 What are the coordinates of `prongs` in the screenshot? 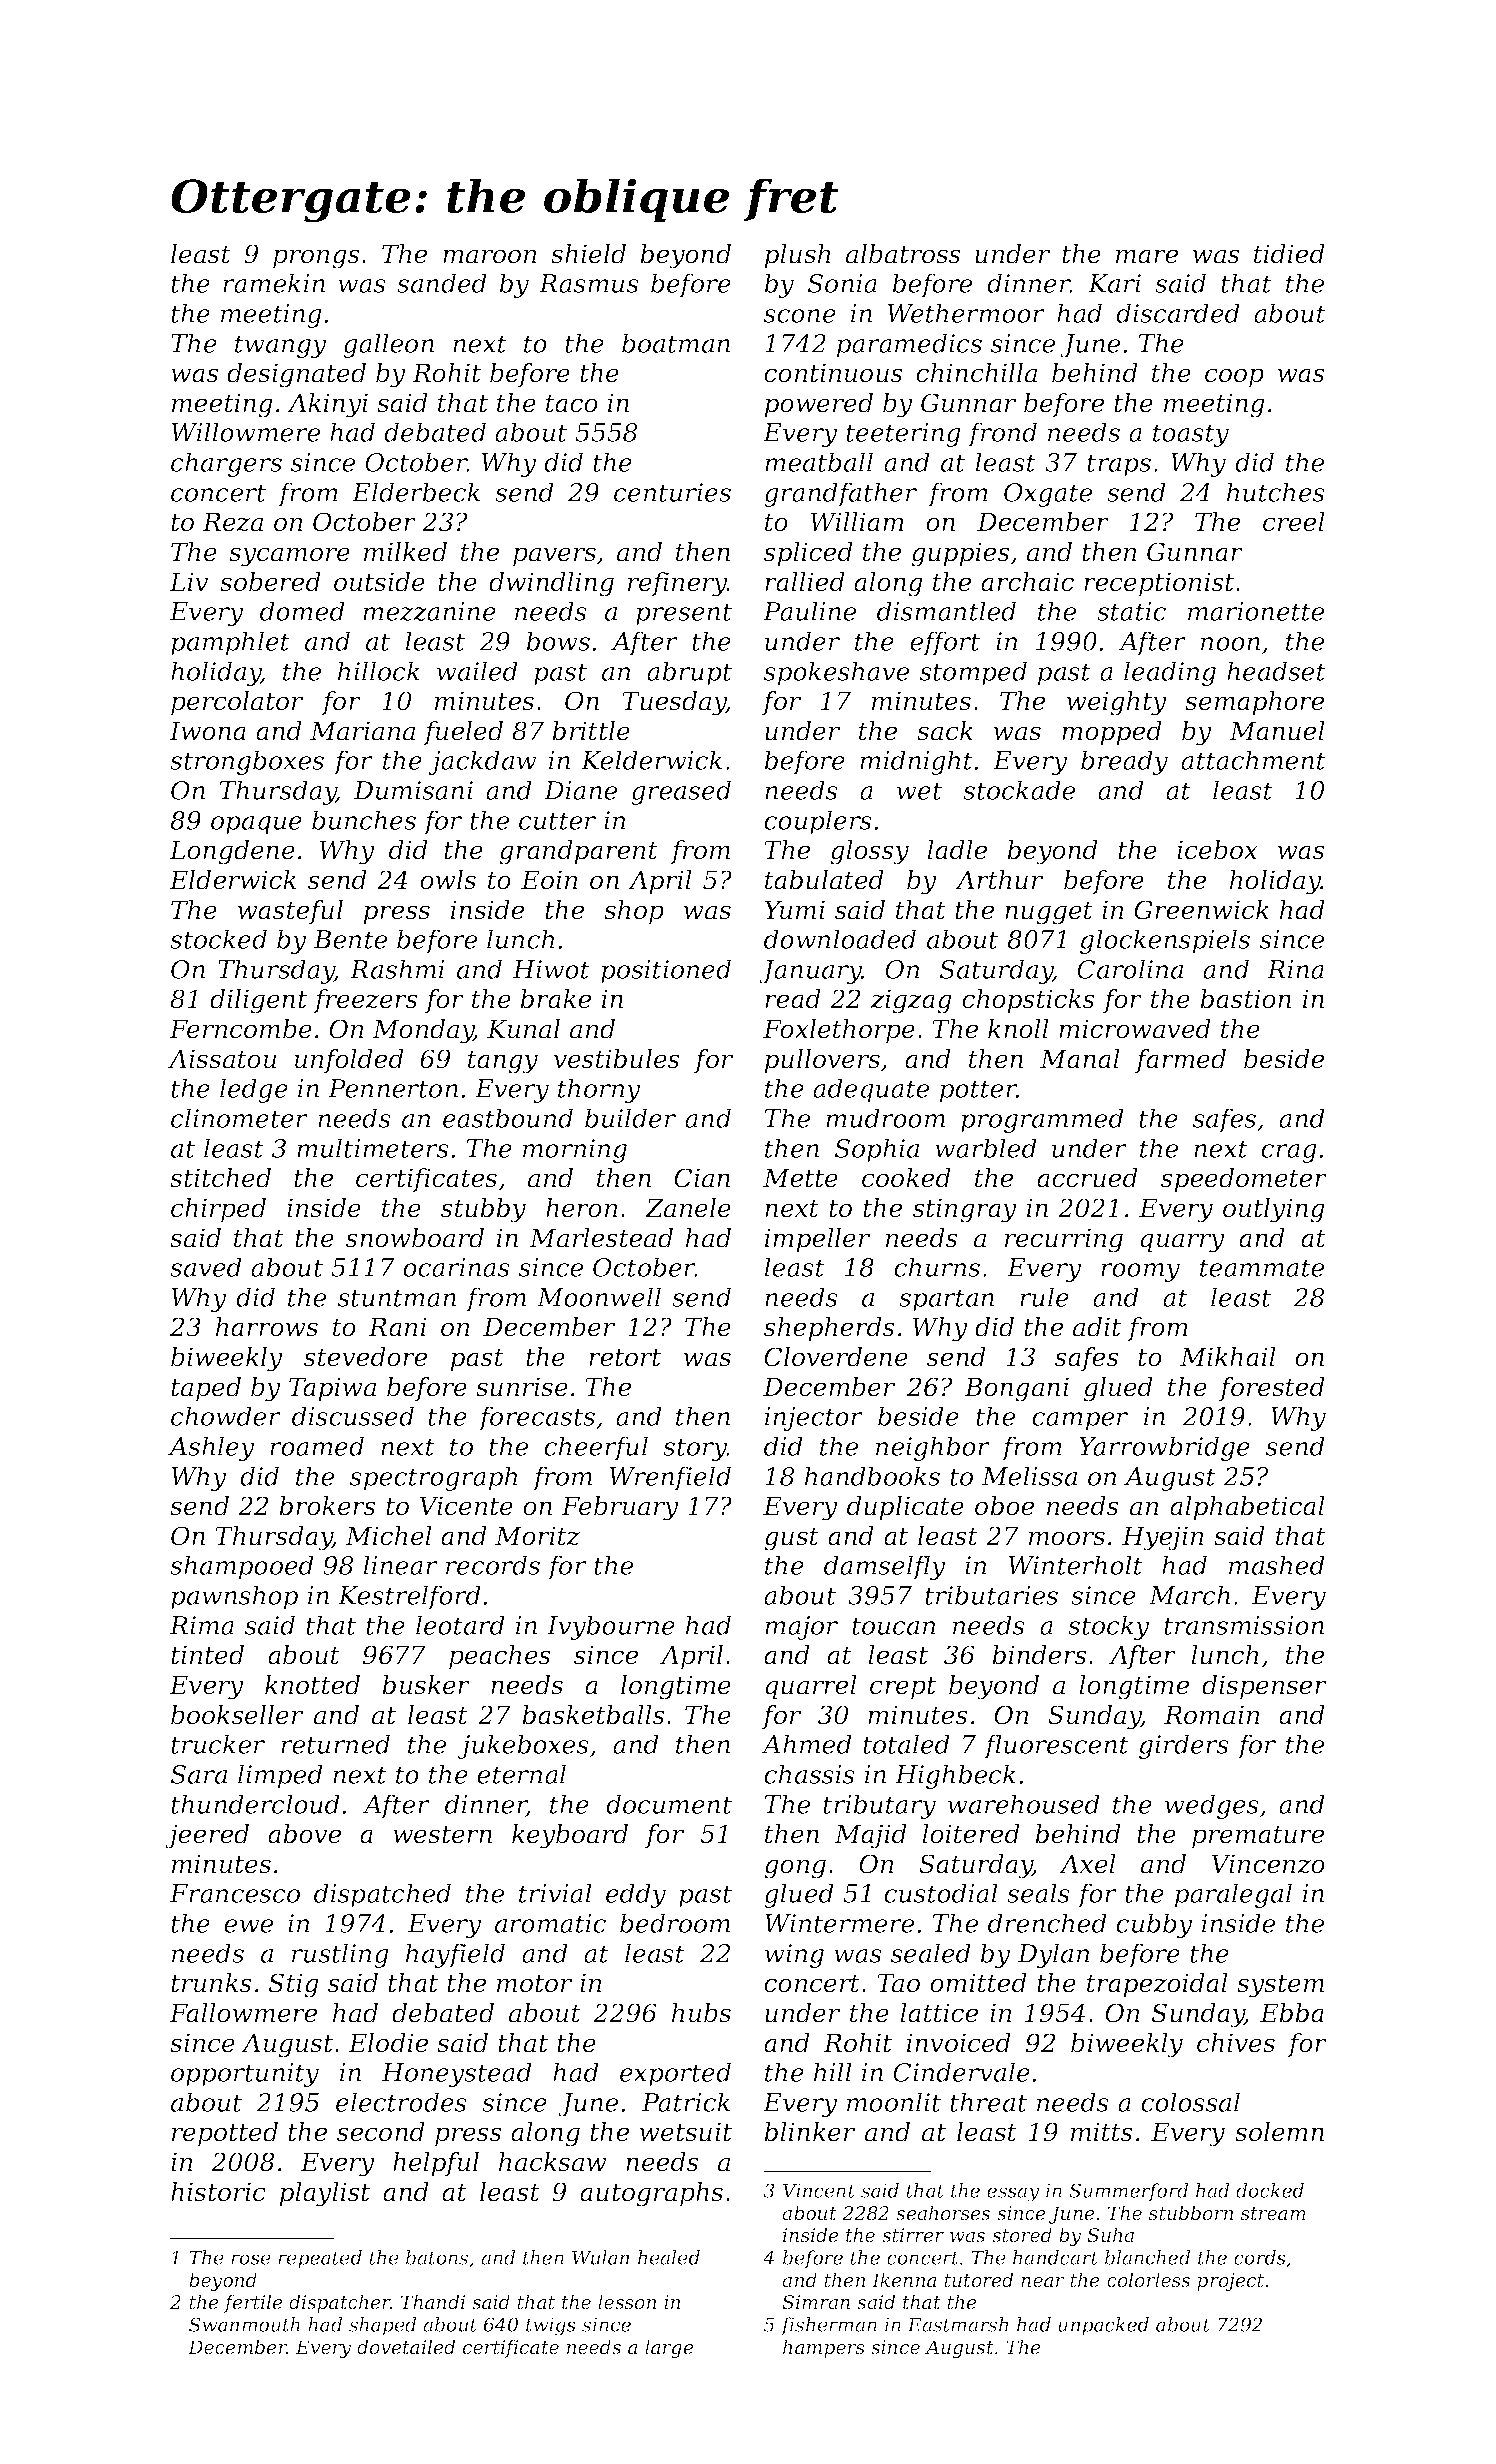 It's located at (316, 259).
